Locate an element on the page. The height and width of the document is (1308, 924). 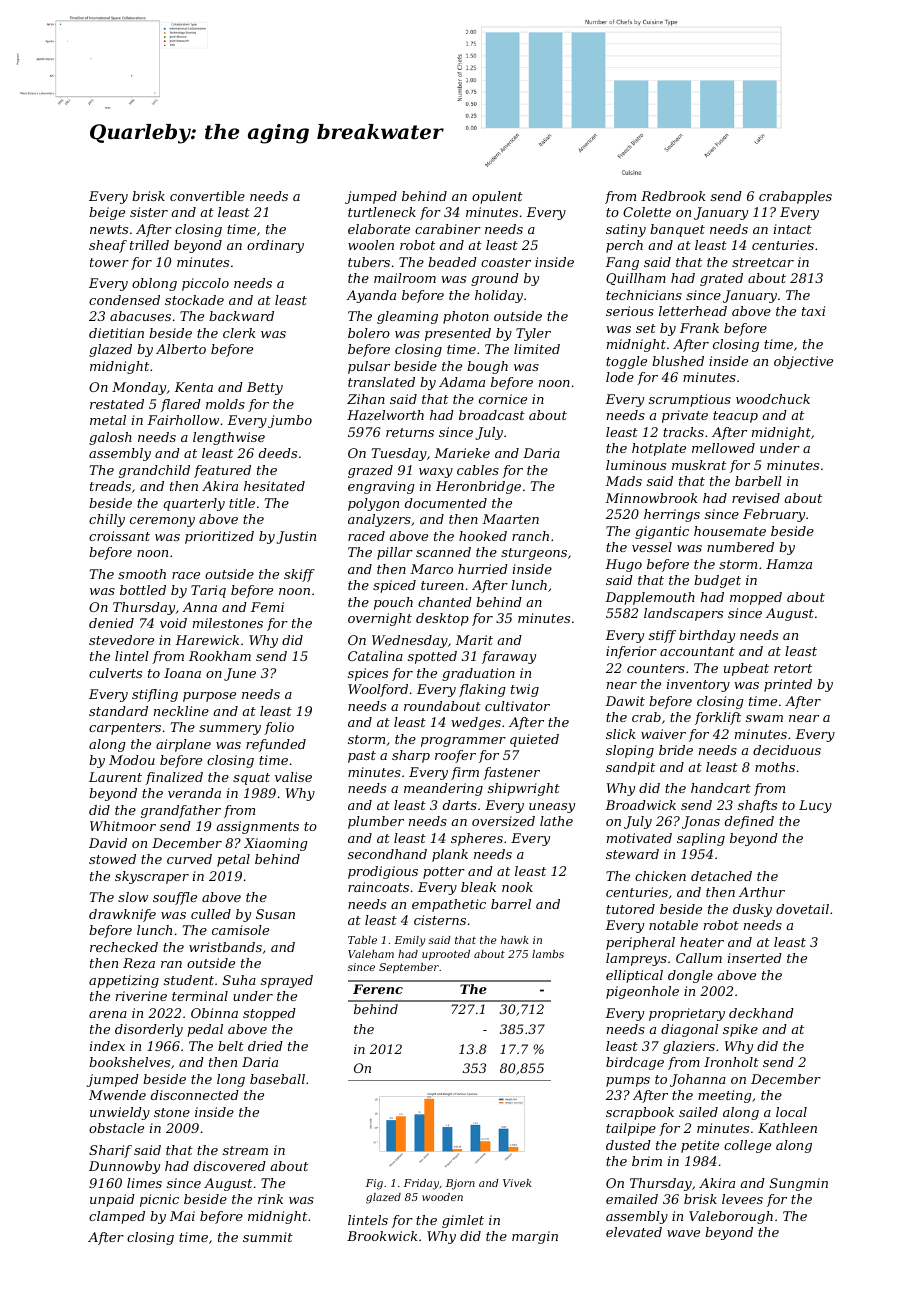
Valeham is located at coordinates (371, 954).
